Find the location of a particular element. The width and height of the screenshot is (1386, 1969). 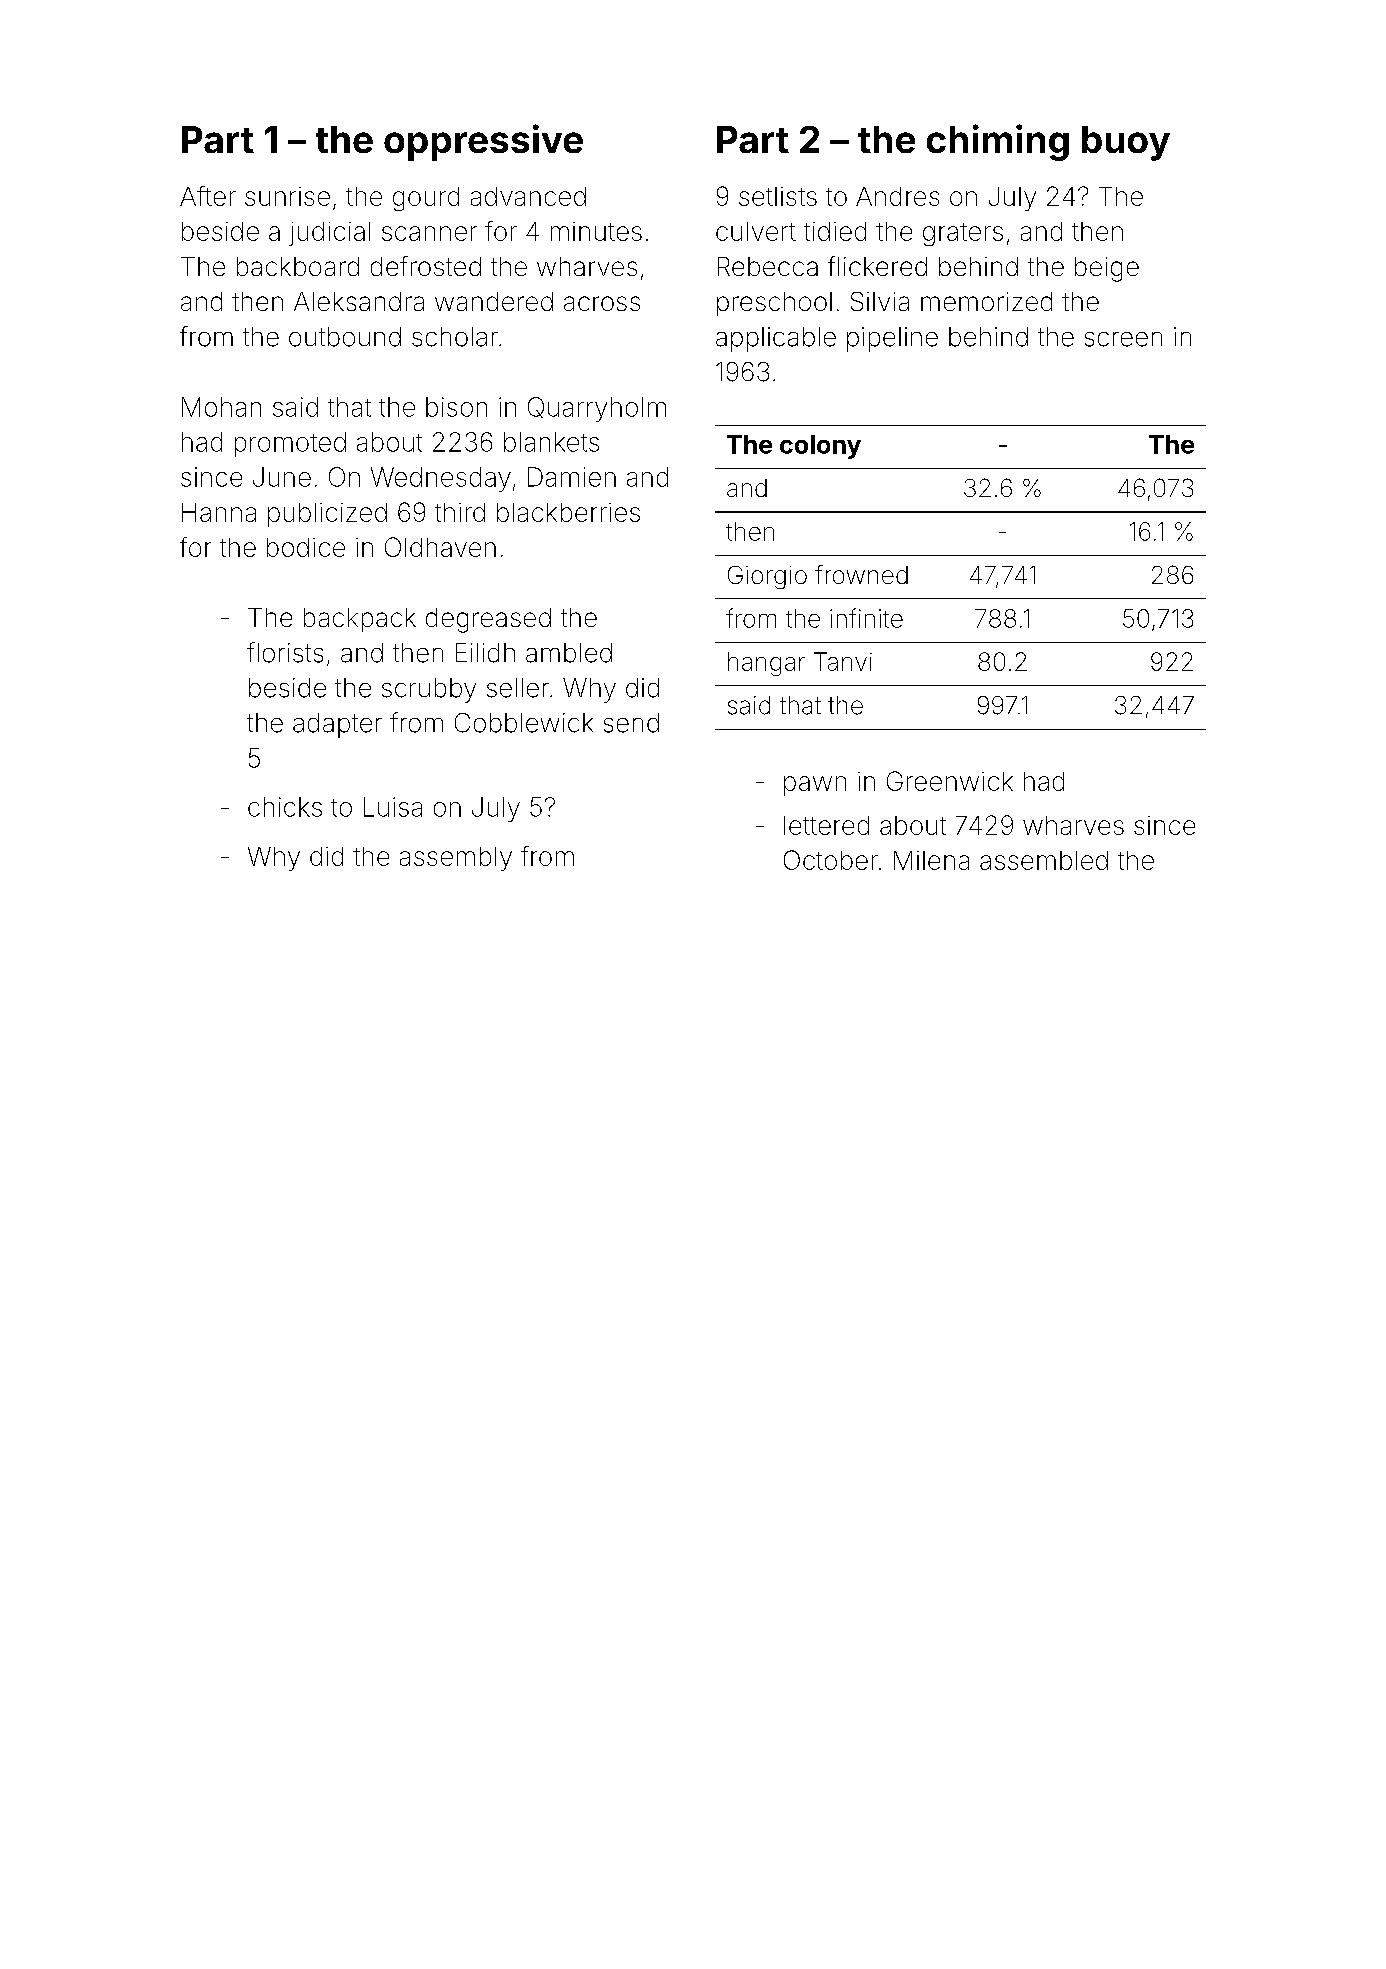

hangar is located at coordinates (766, 664).
